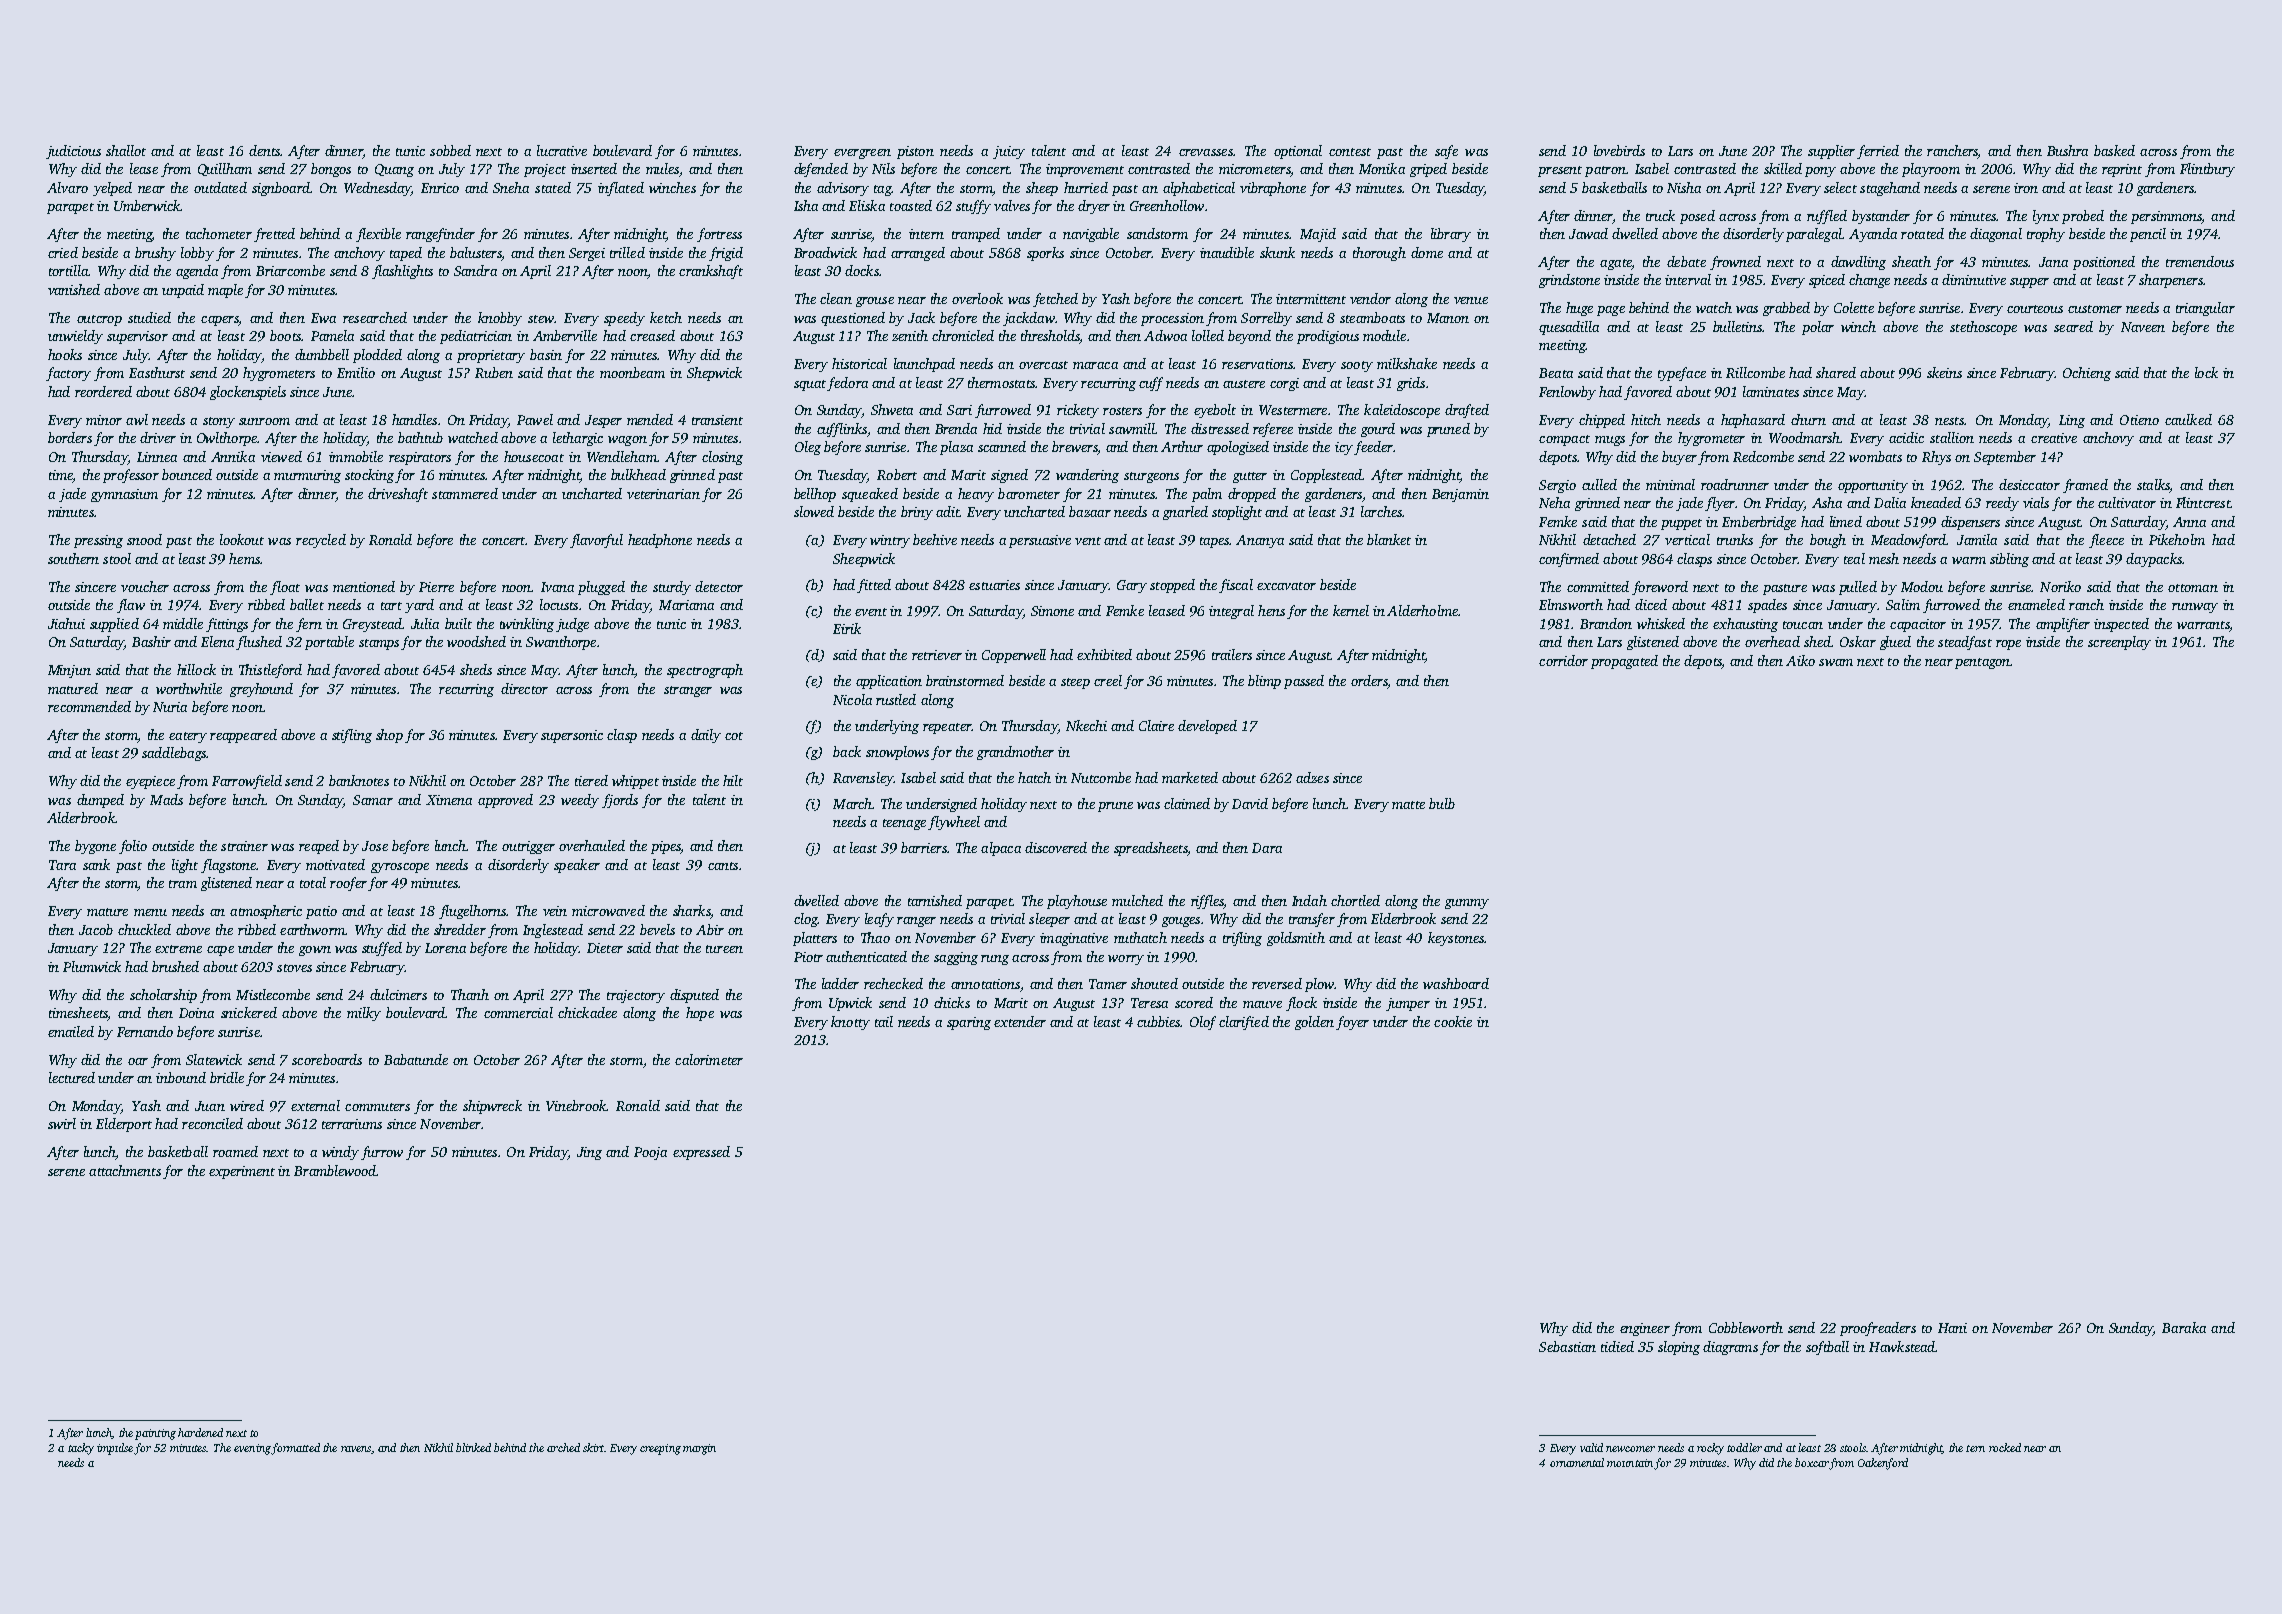 The width and height of the page is (2282, 1614). Describe the element at coordinates (125, 1170) in the page. I see `attachments` at that location.
